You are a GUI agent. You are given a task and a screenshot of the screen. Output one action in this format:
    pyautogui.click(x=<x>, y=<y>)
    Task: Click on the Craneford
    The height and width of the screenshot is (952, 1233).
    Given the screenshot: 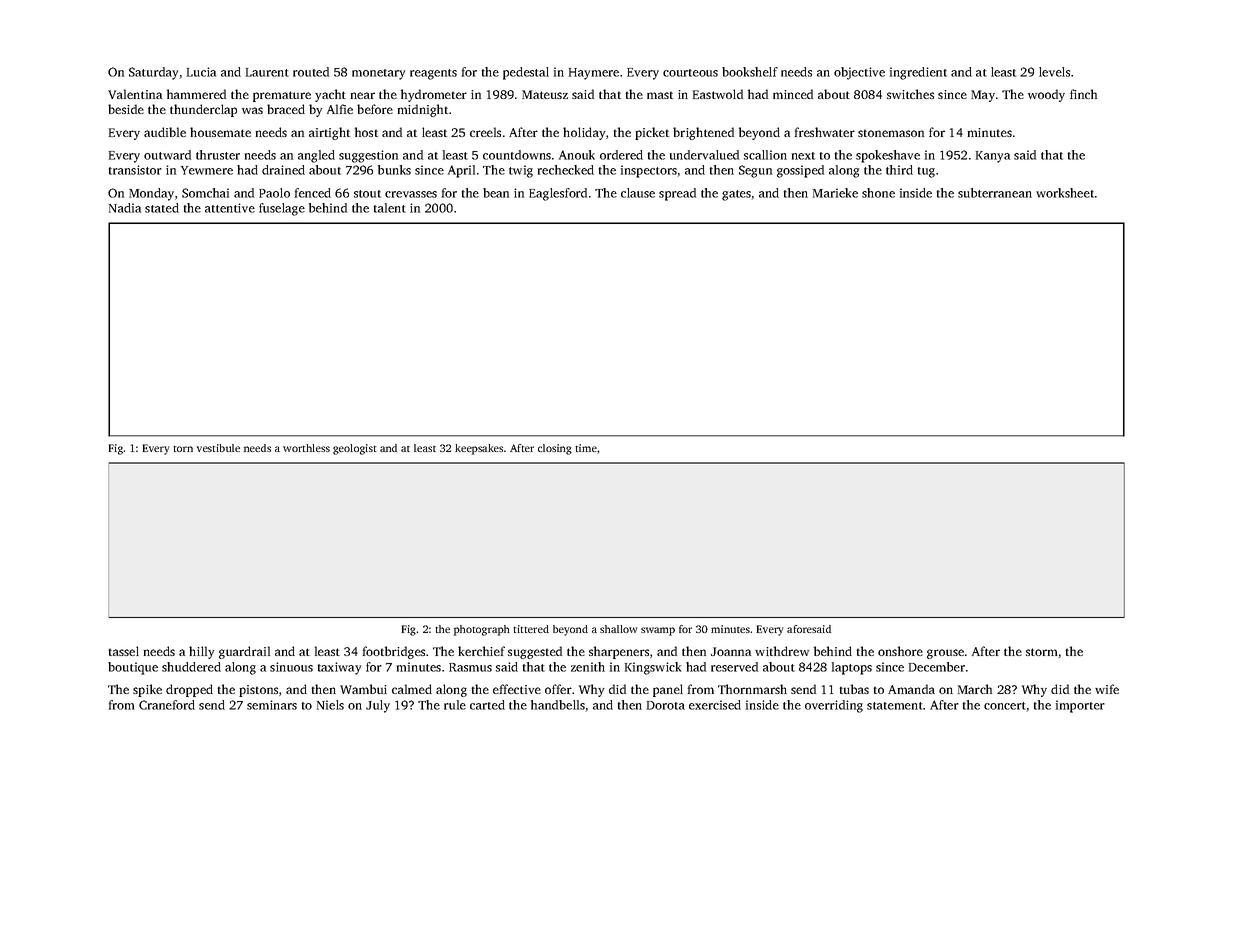 What is the action you would take?
    pyautogui.click(x=167, y=705)
